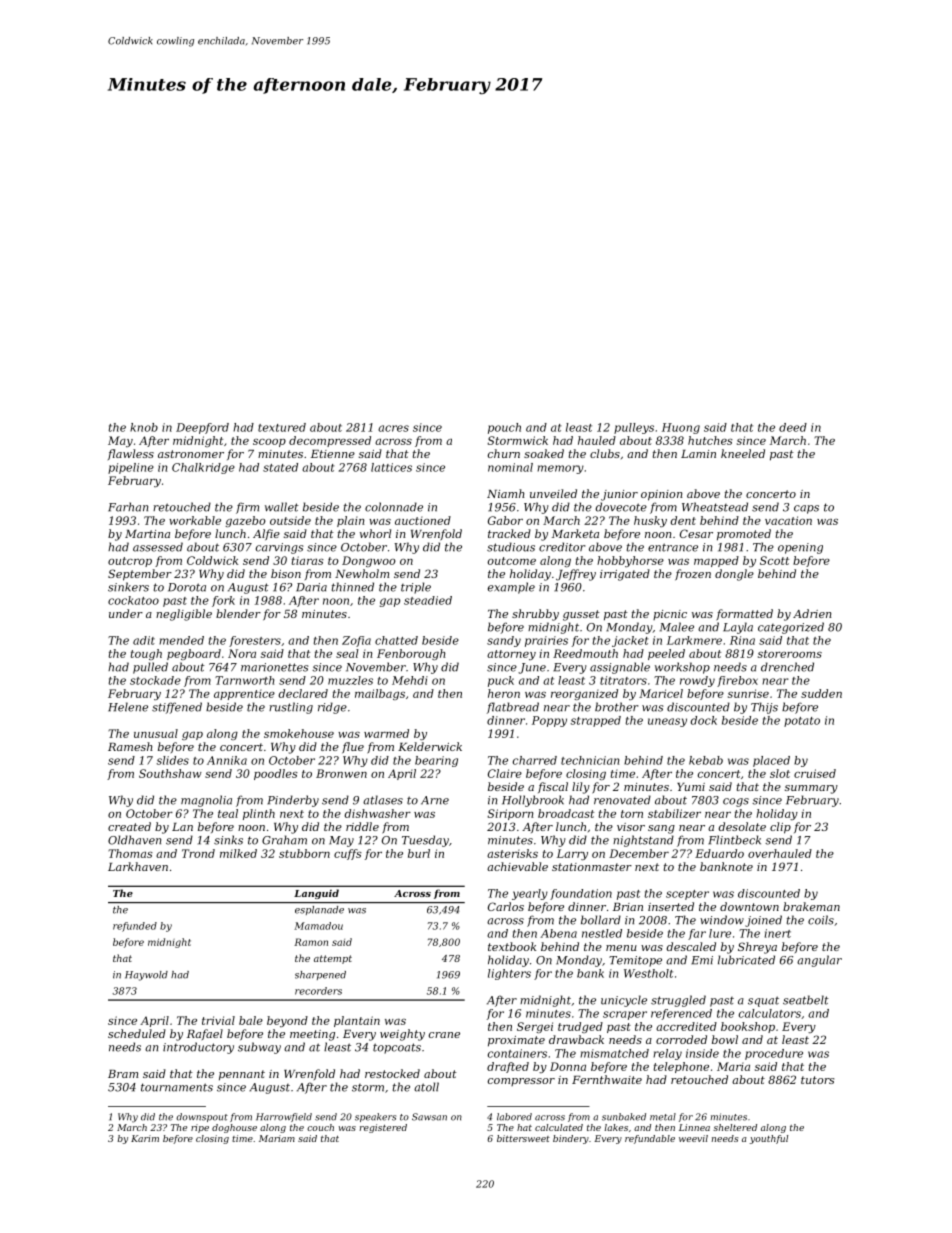 This page has width=952, height=1233. Describe the element at coordinates (504, 428) in the page. I see `pouch` at that location.
